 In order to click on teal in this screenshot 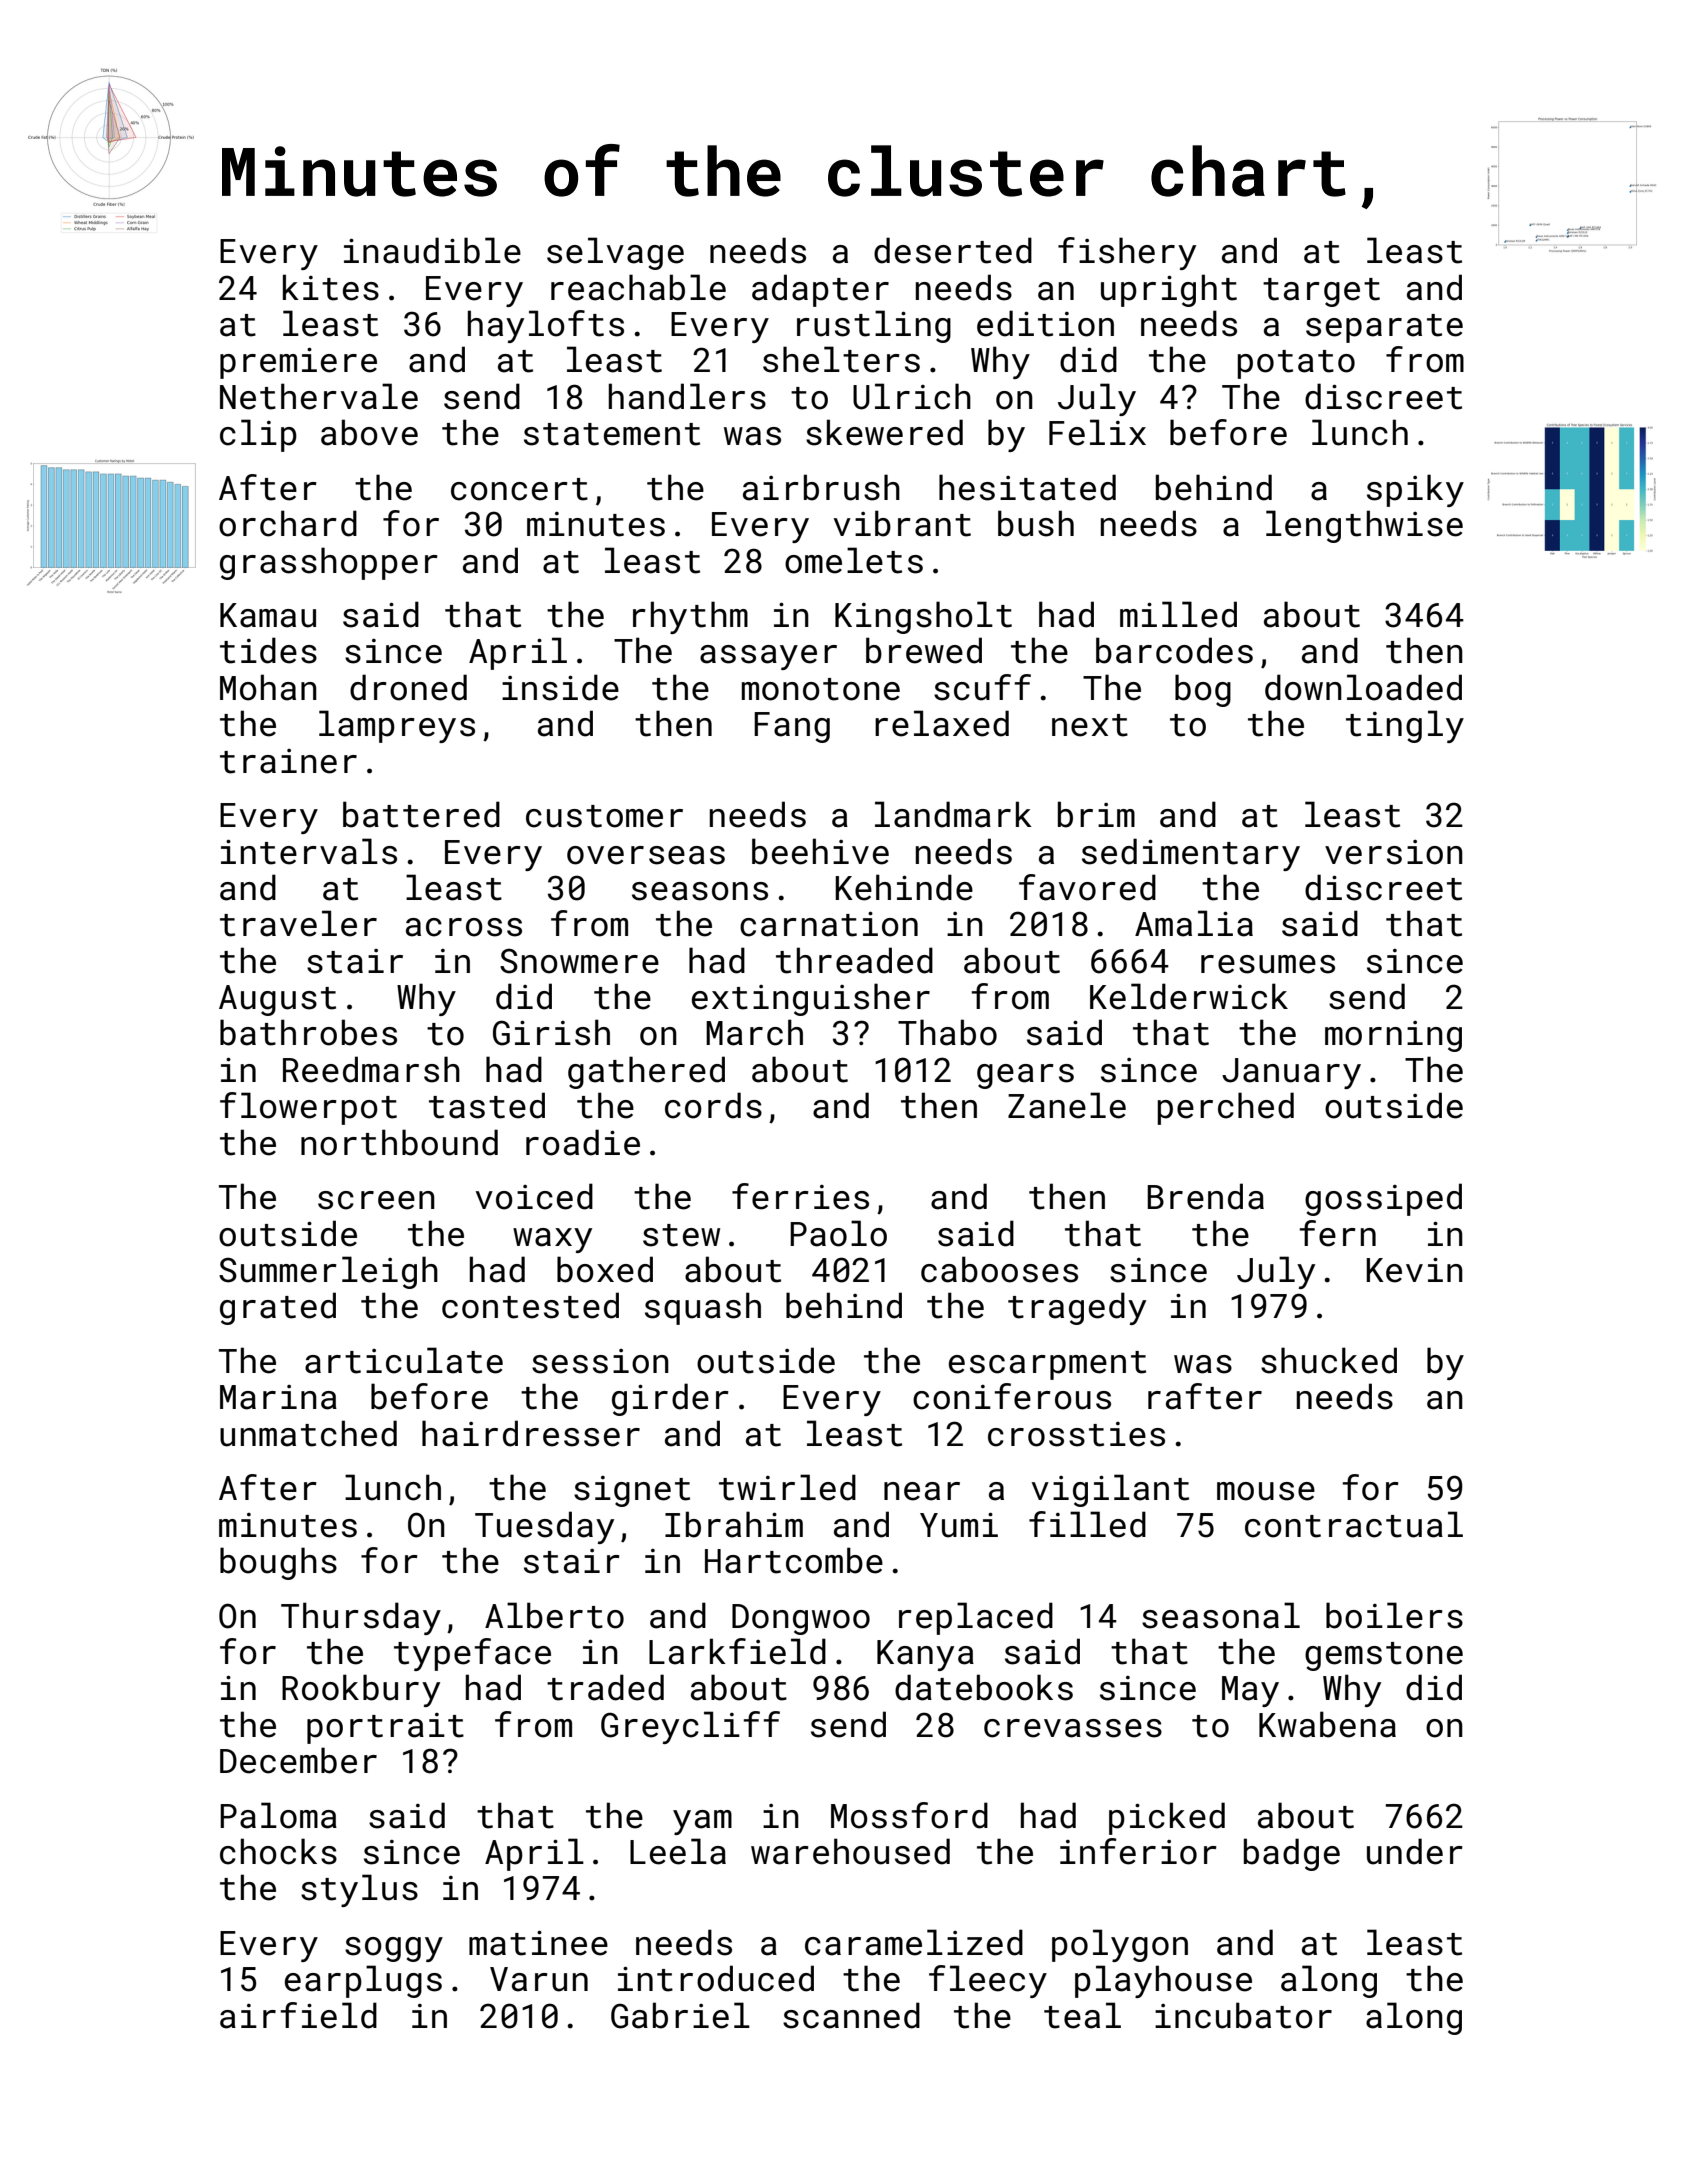, I will do `click(1082, 2015)`.
